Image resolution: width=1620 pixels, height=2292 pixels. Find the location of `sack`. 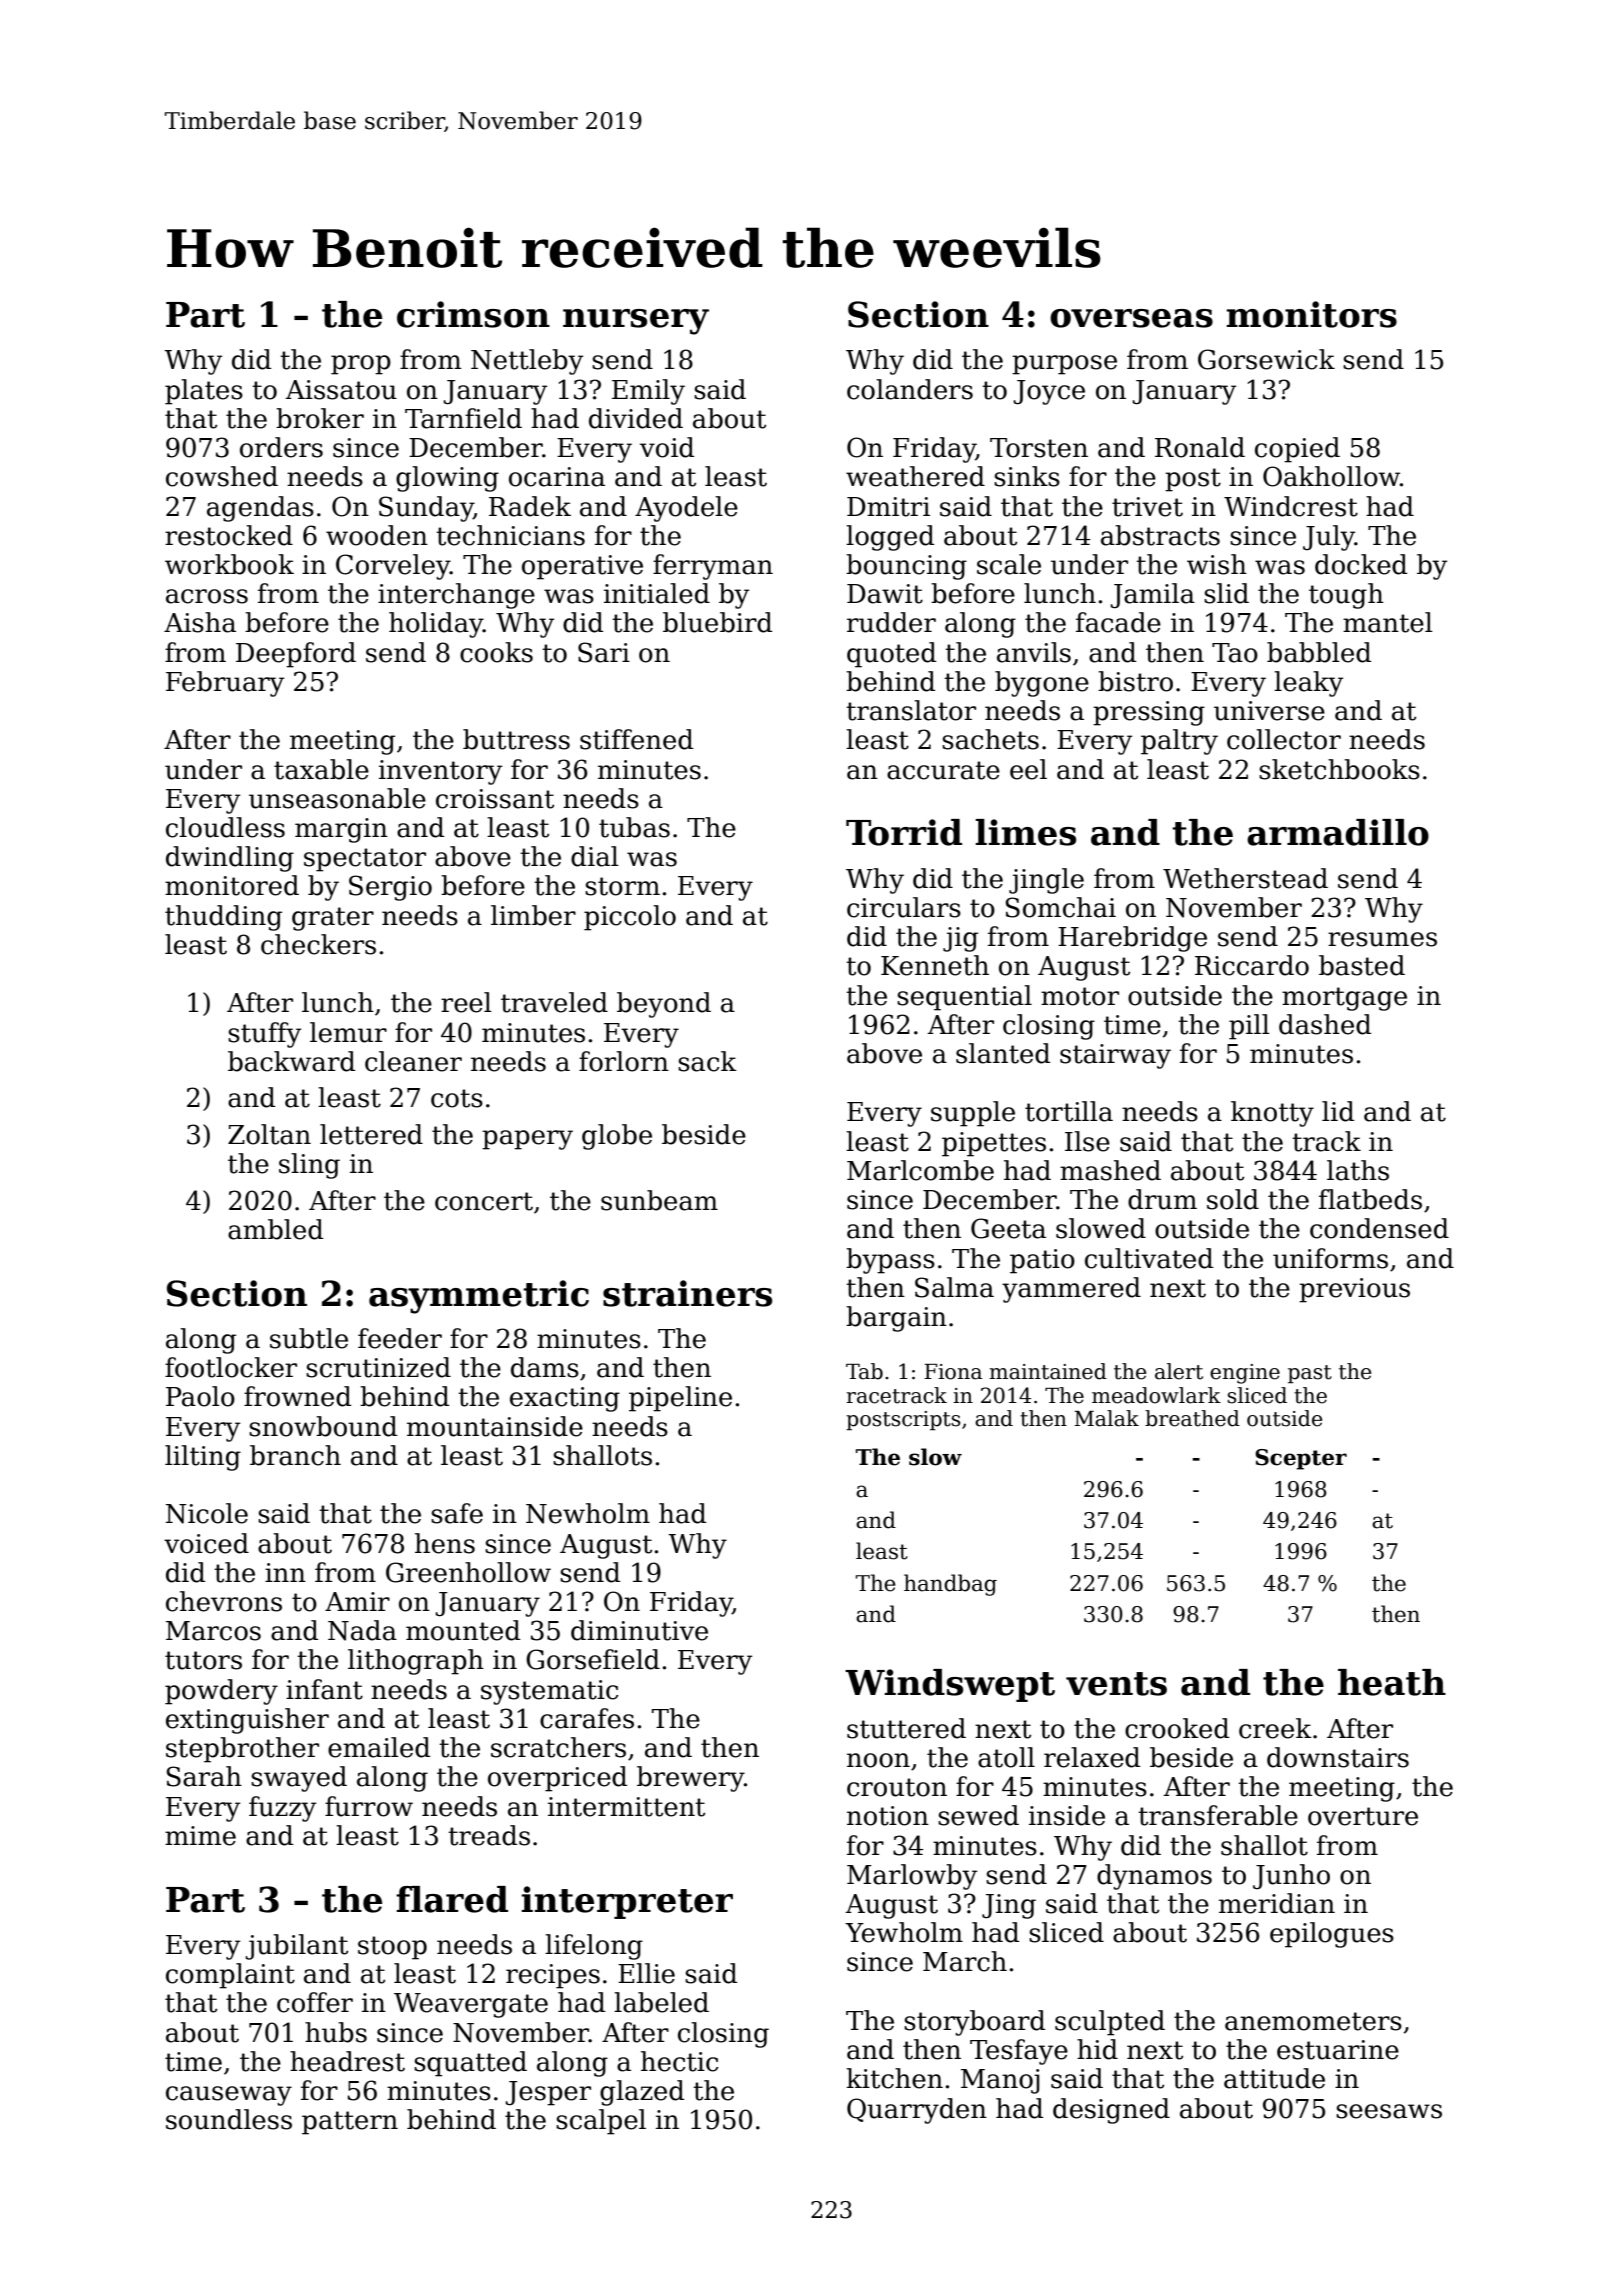

sack is located at coordinates (707, 1061).
